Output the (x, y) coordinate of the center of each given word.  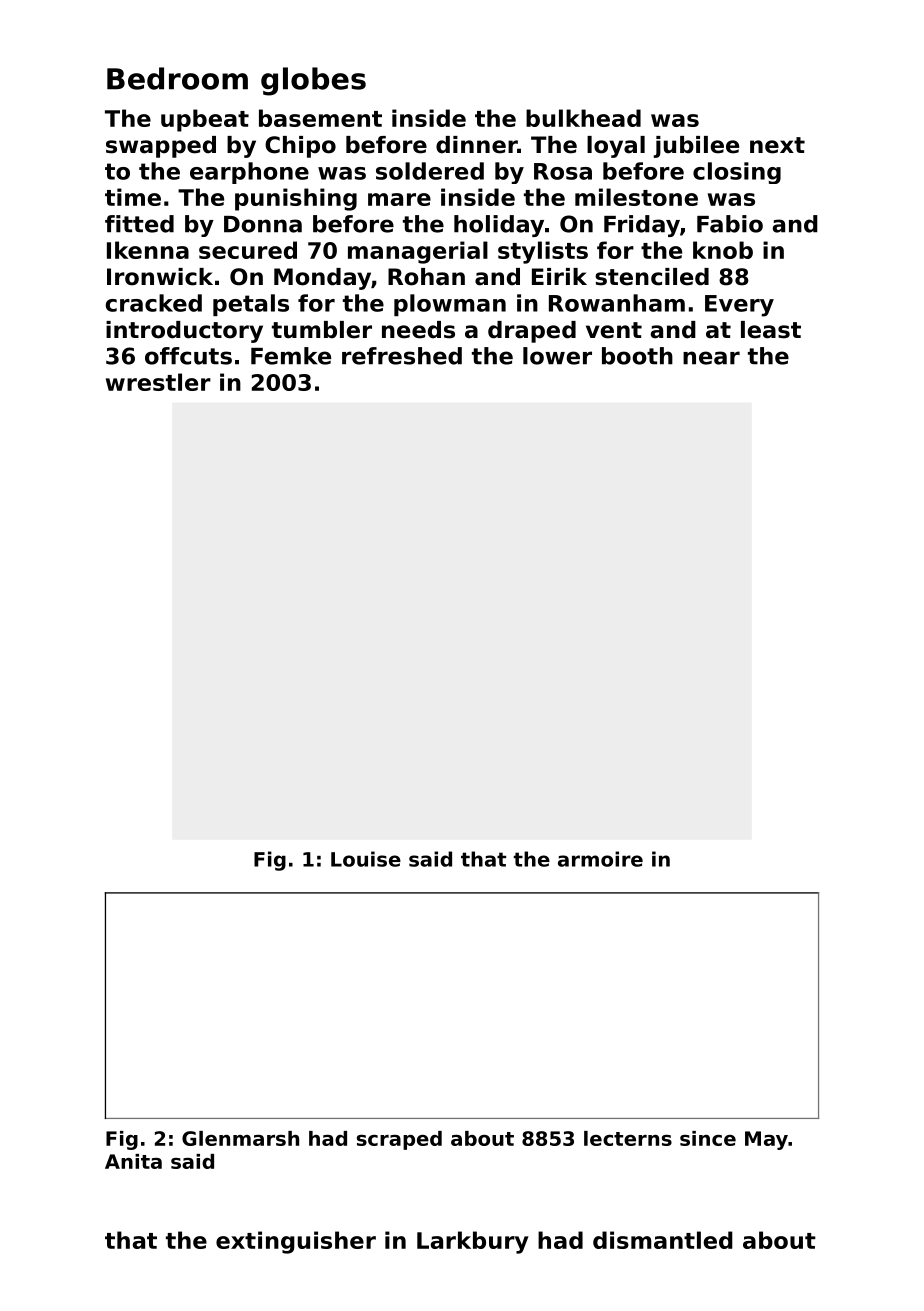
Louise (366, 859)
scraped (399, 1140)
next (777, 145)
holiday (499, 226)
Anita (133, 1161)
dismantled (663, 1240)
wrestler (158, 382)
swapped (161, 147)
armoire (600, 859)
